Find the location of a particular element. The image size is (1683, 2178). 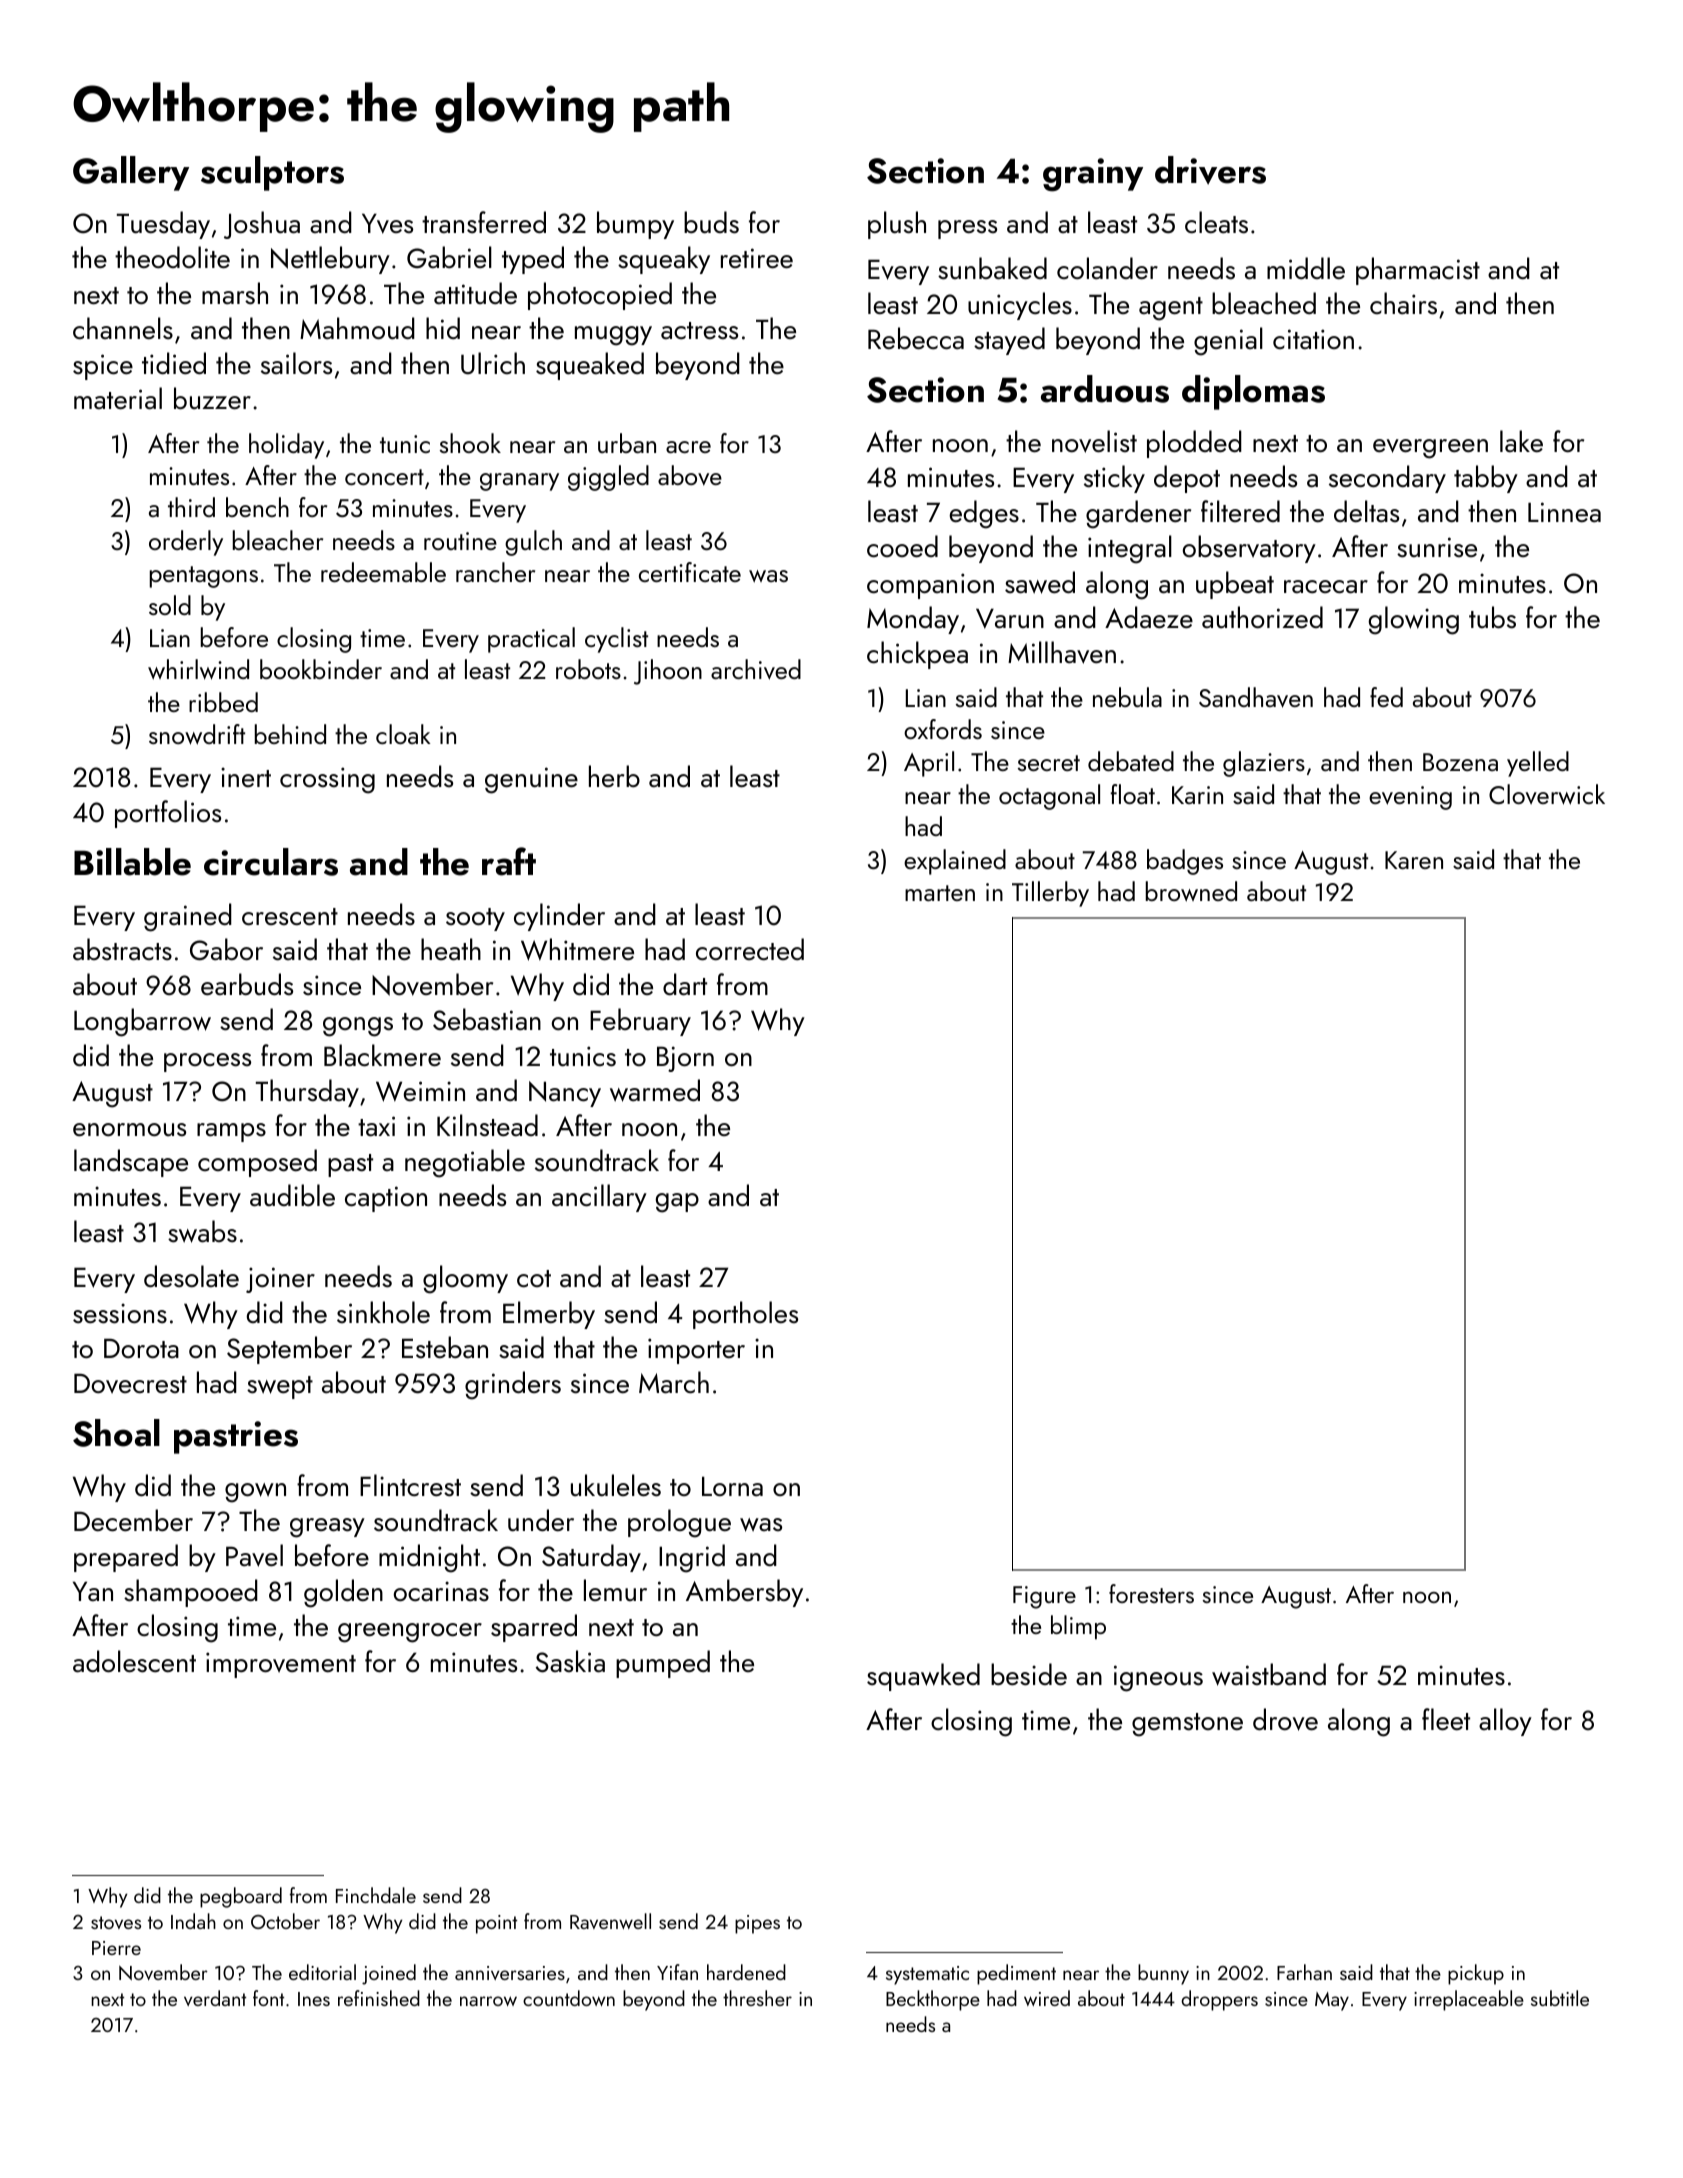

concert is located at coordinates (384, 477).
